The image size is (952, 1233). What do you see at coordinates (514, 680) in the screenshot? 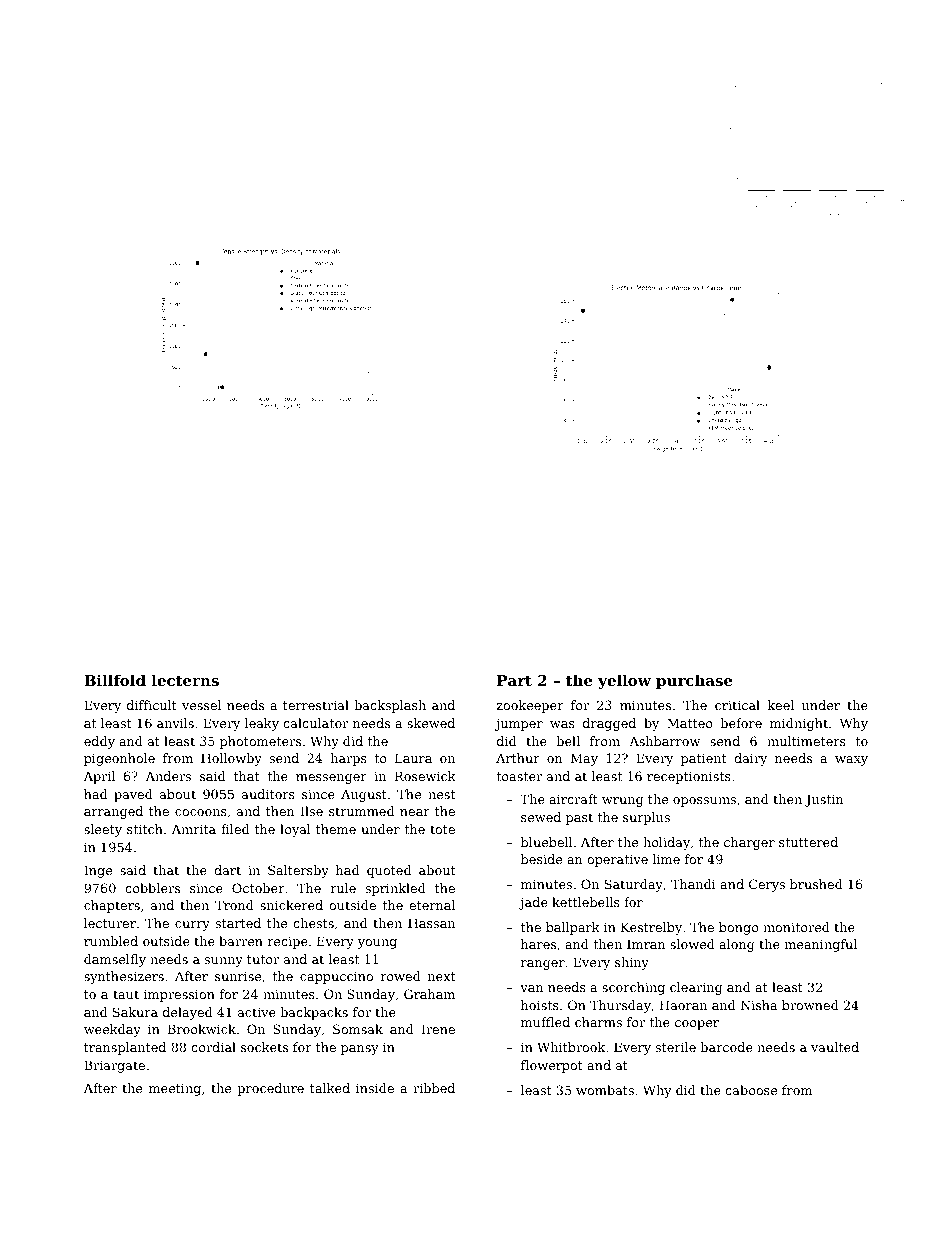
I see `Part` at bounding box center [514, 680].
